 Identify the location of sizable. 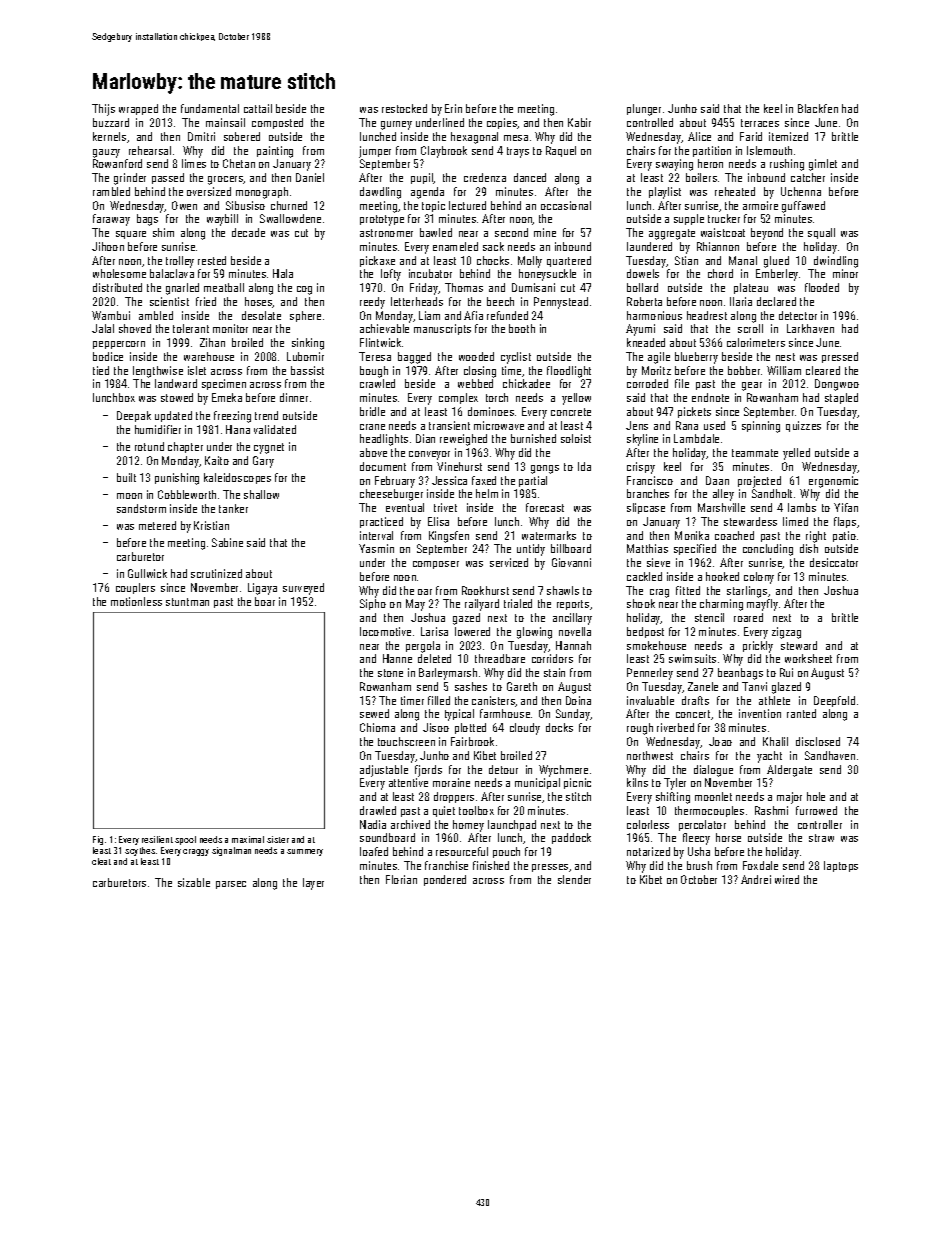
(194, 882).
